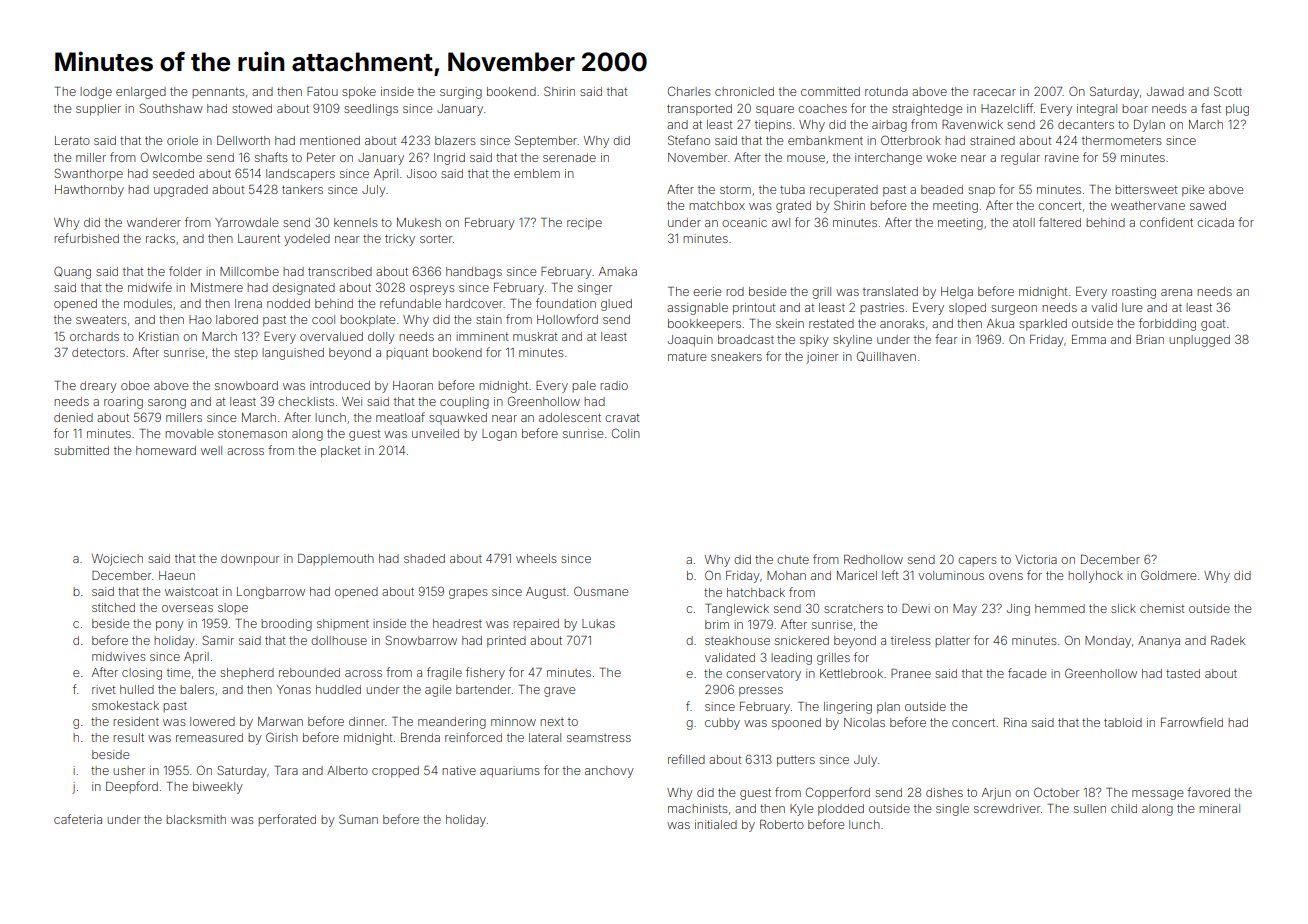 The width and height of the image is (1308, 924). Describe the element at coordinates (1149, 126) in the image. I see `Dylan` at that location.
